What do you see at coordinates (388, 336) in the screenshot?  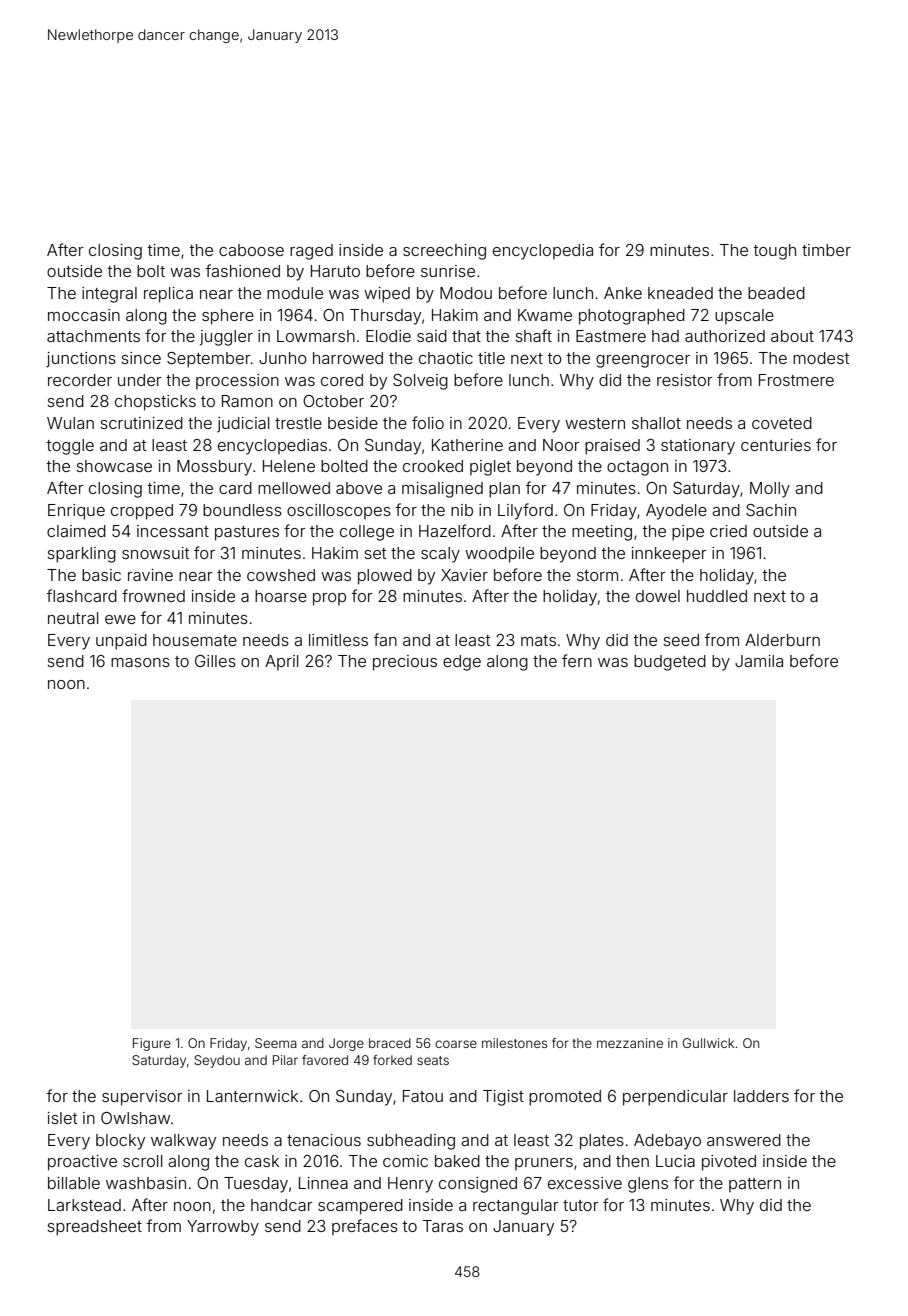 I see `Elodie` at bounding box center [388, 336].
